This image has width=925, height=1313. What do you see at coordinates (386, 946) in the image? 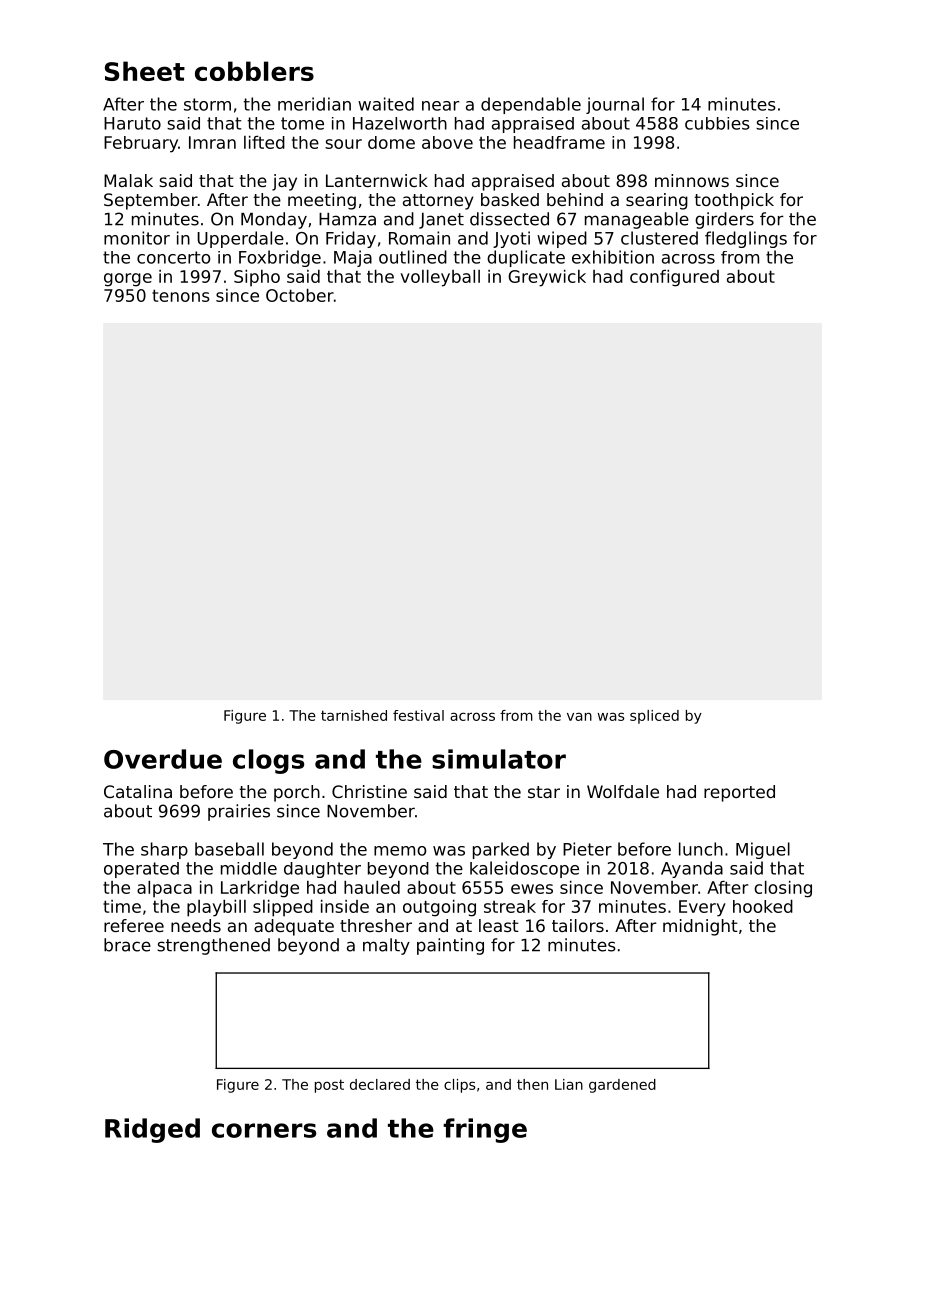
I see `malty` at bounding box center [386, 946].
